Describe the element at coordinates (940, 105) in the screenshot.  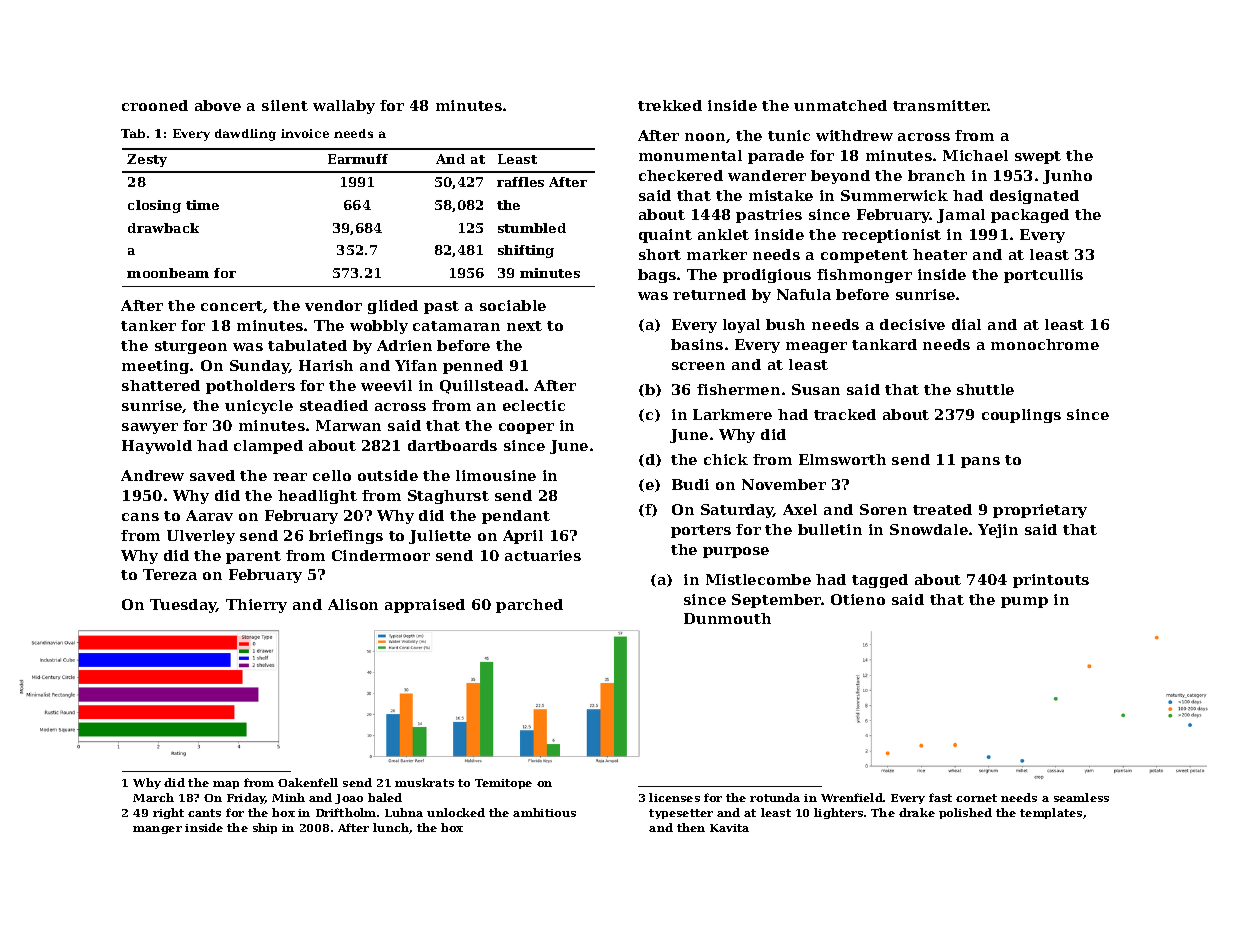
I see `transmitter` at that location.
